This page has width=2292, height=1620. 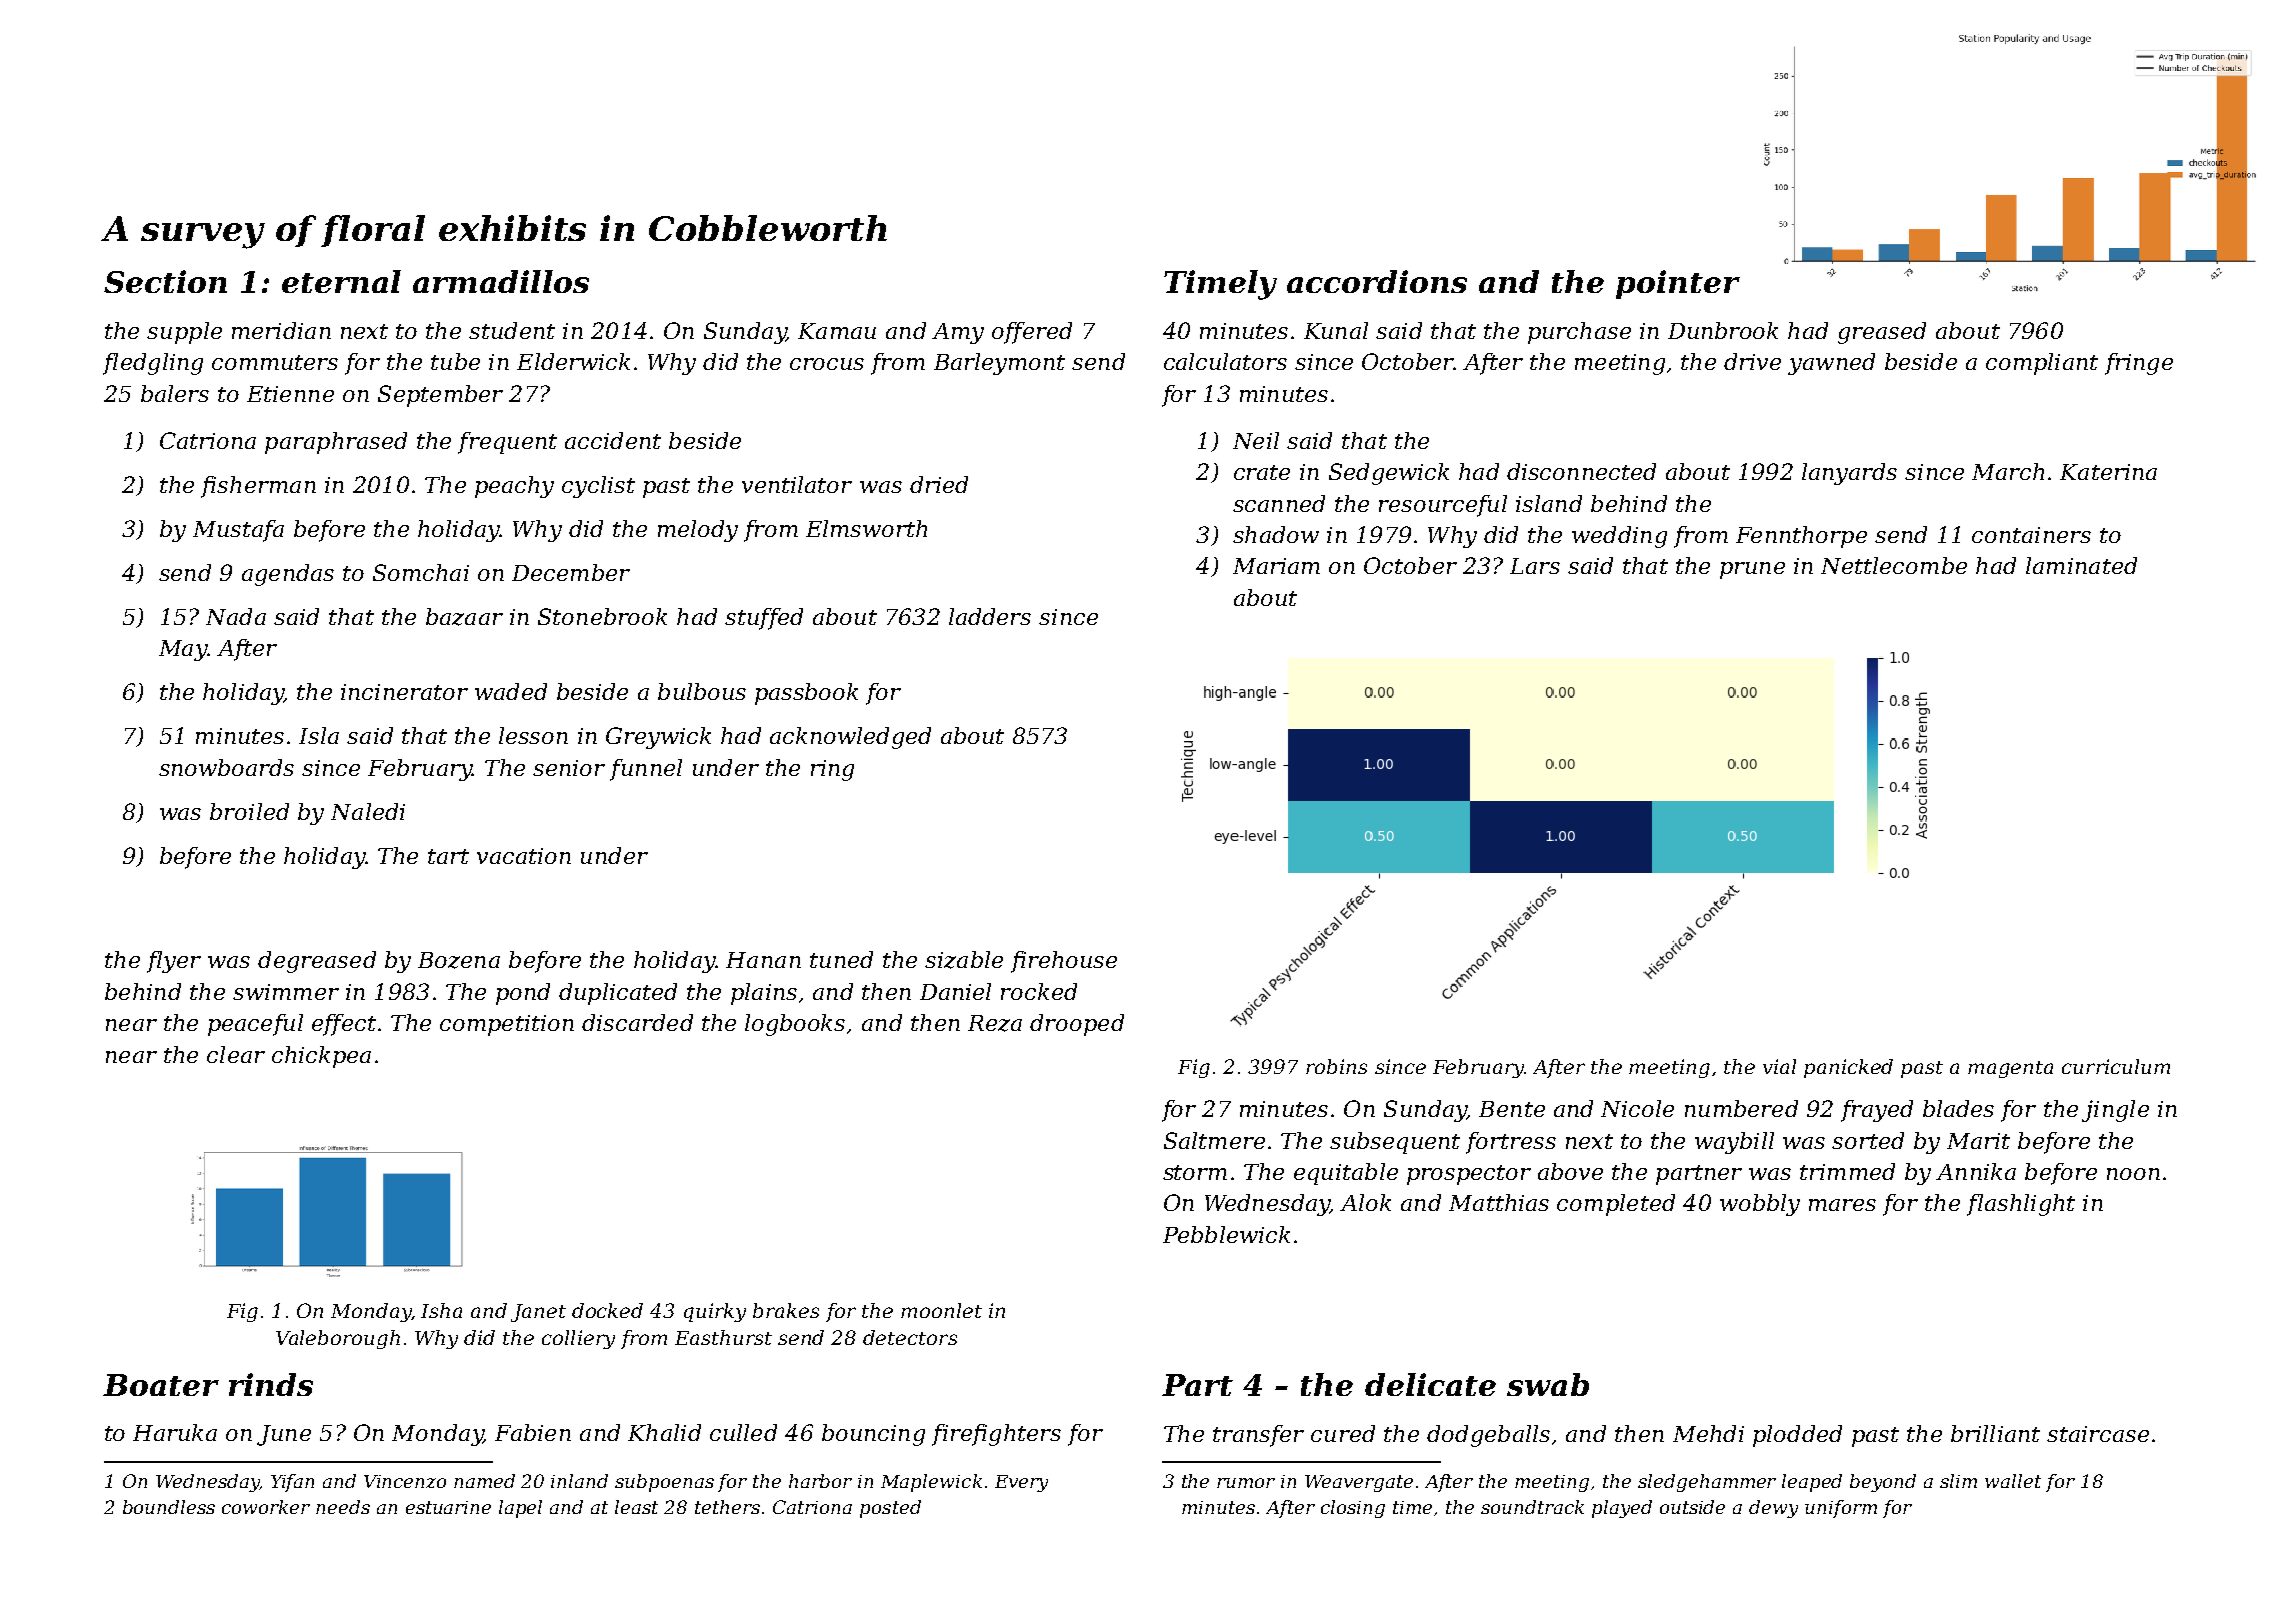 What do you see at coordinates (533, 1432) in the page?
I see `Fabien` at bounding box center [533, 1432].
